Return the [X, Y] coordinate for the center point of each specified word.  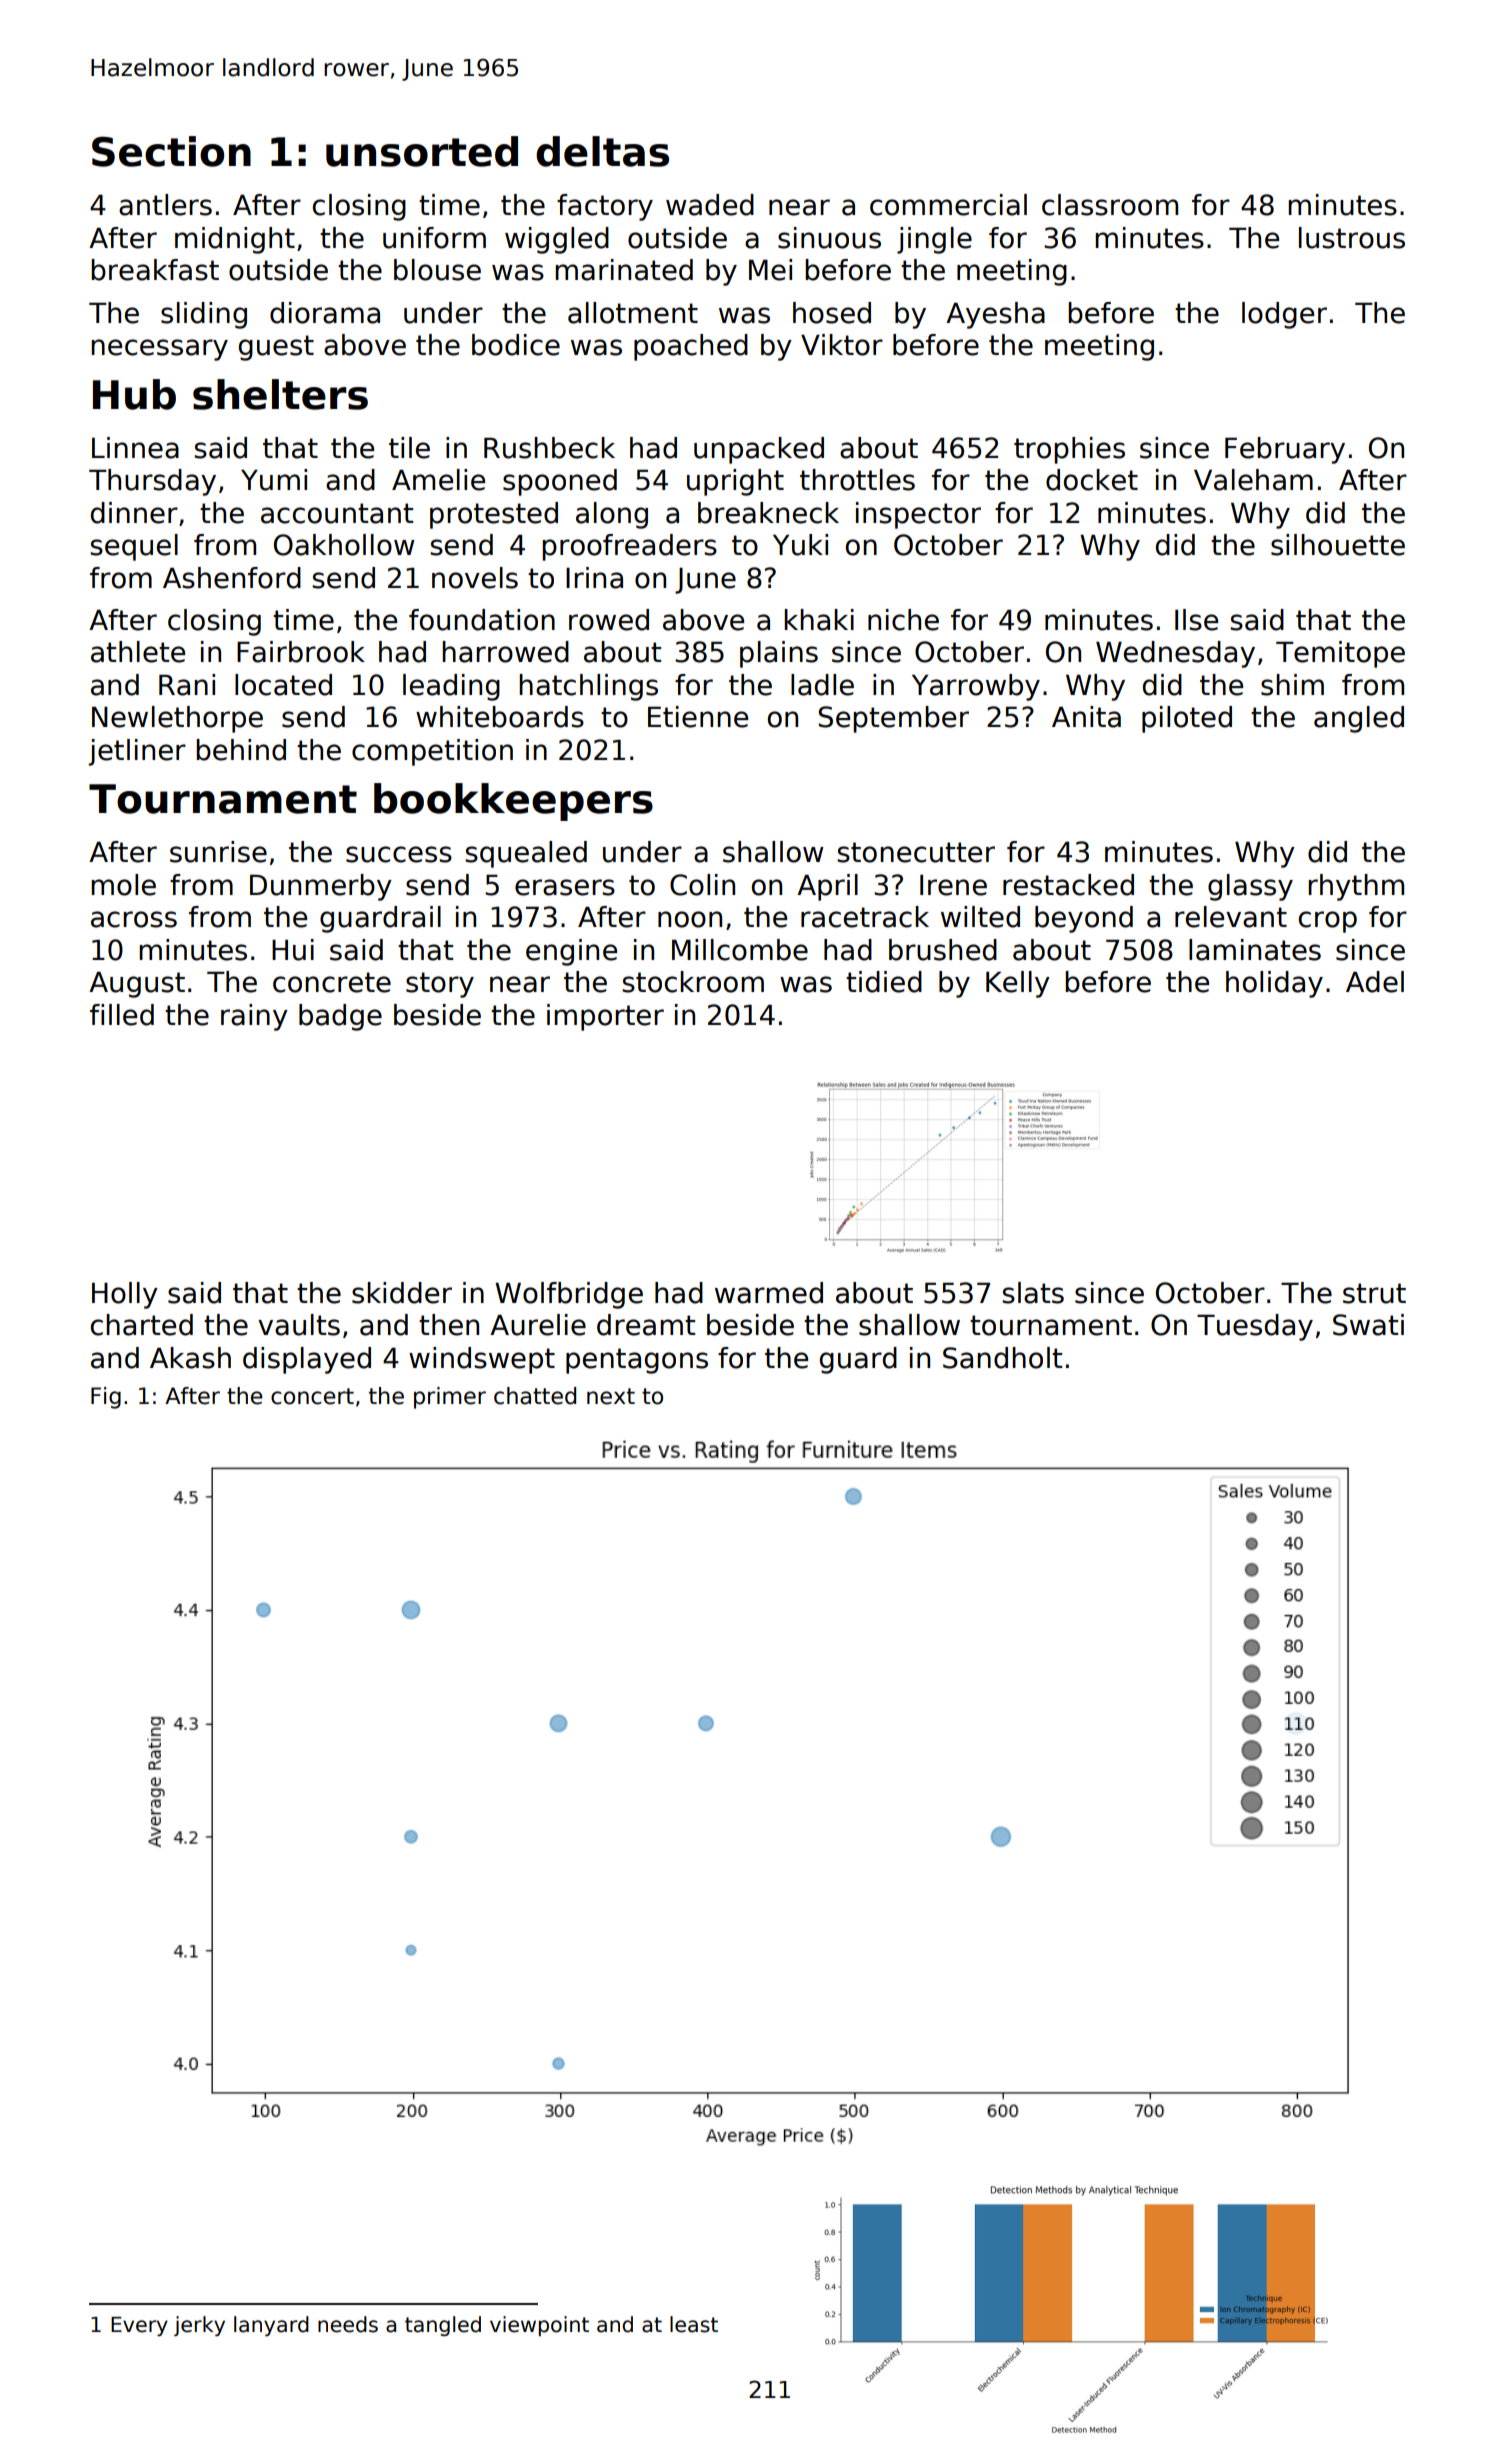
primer [450, 1398]
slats [1033, 1293]
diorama [325, 313]
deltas [602, 151]
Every [139, 2326]
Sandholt [1002, 1358]
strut [1374, 1293]
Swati [1368, 1325]
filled [122, 1015]
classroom [1110, 205]
